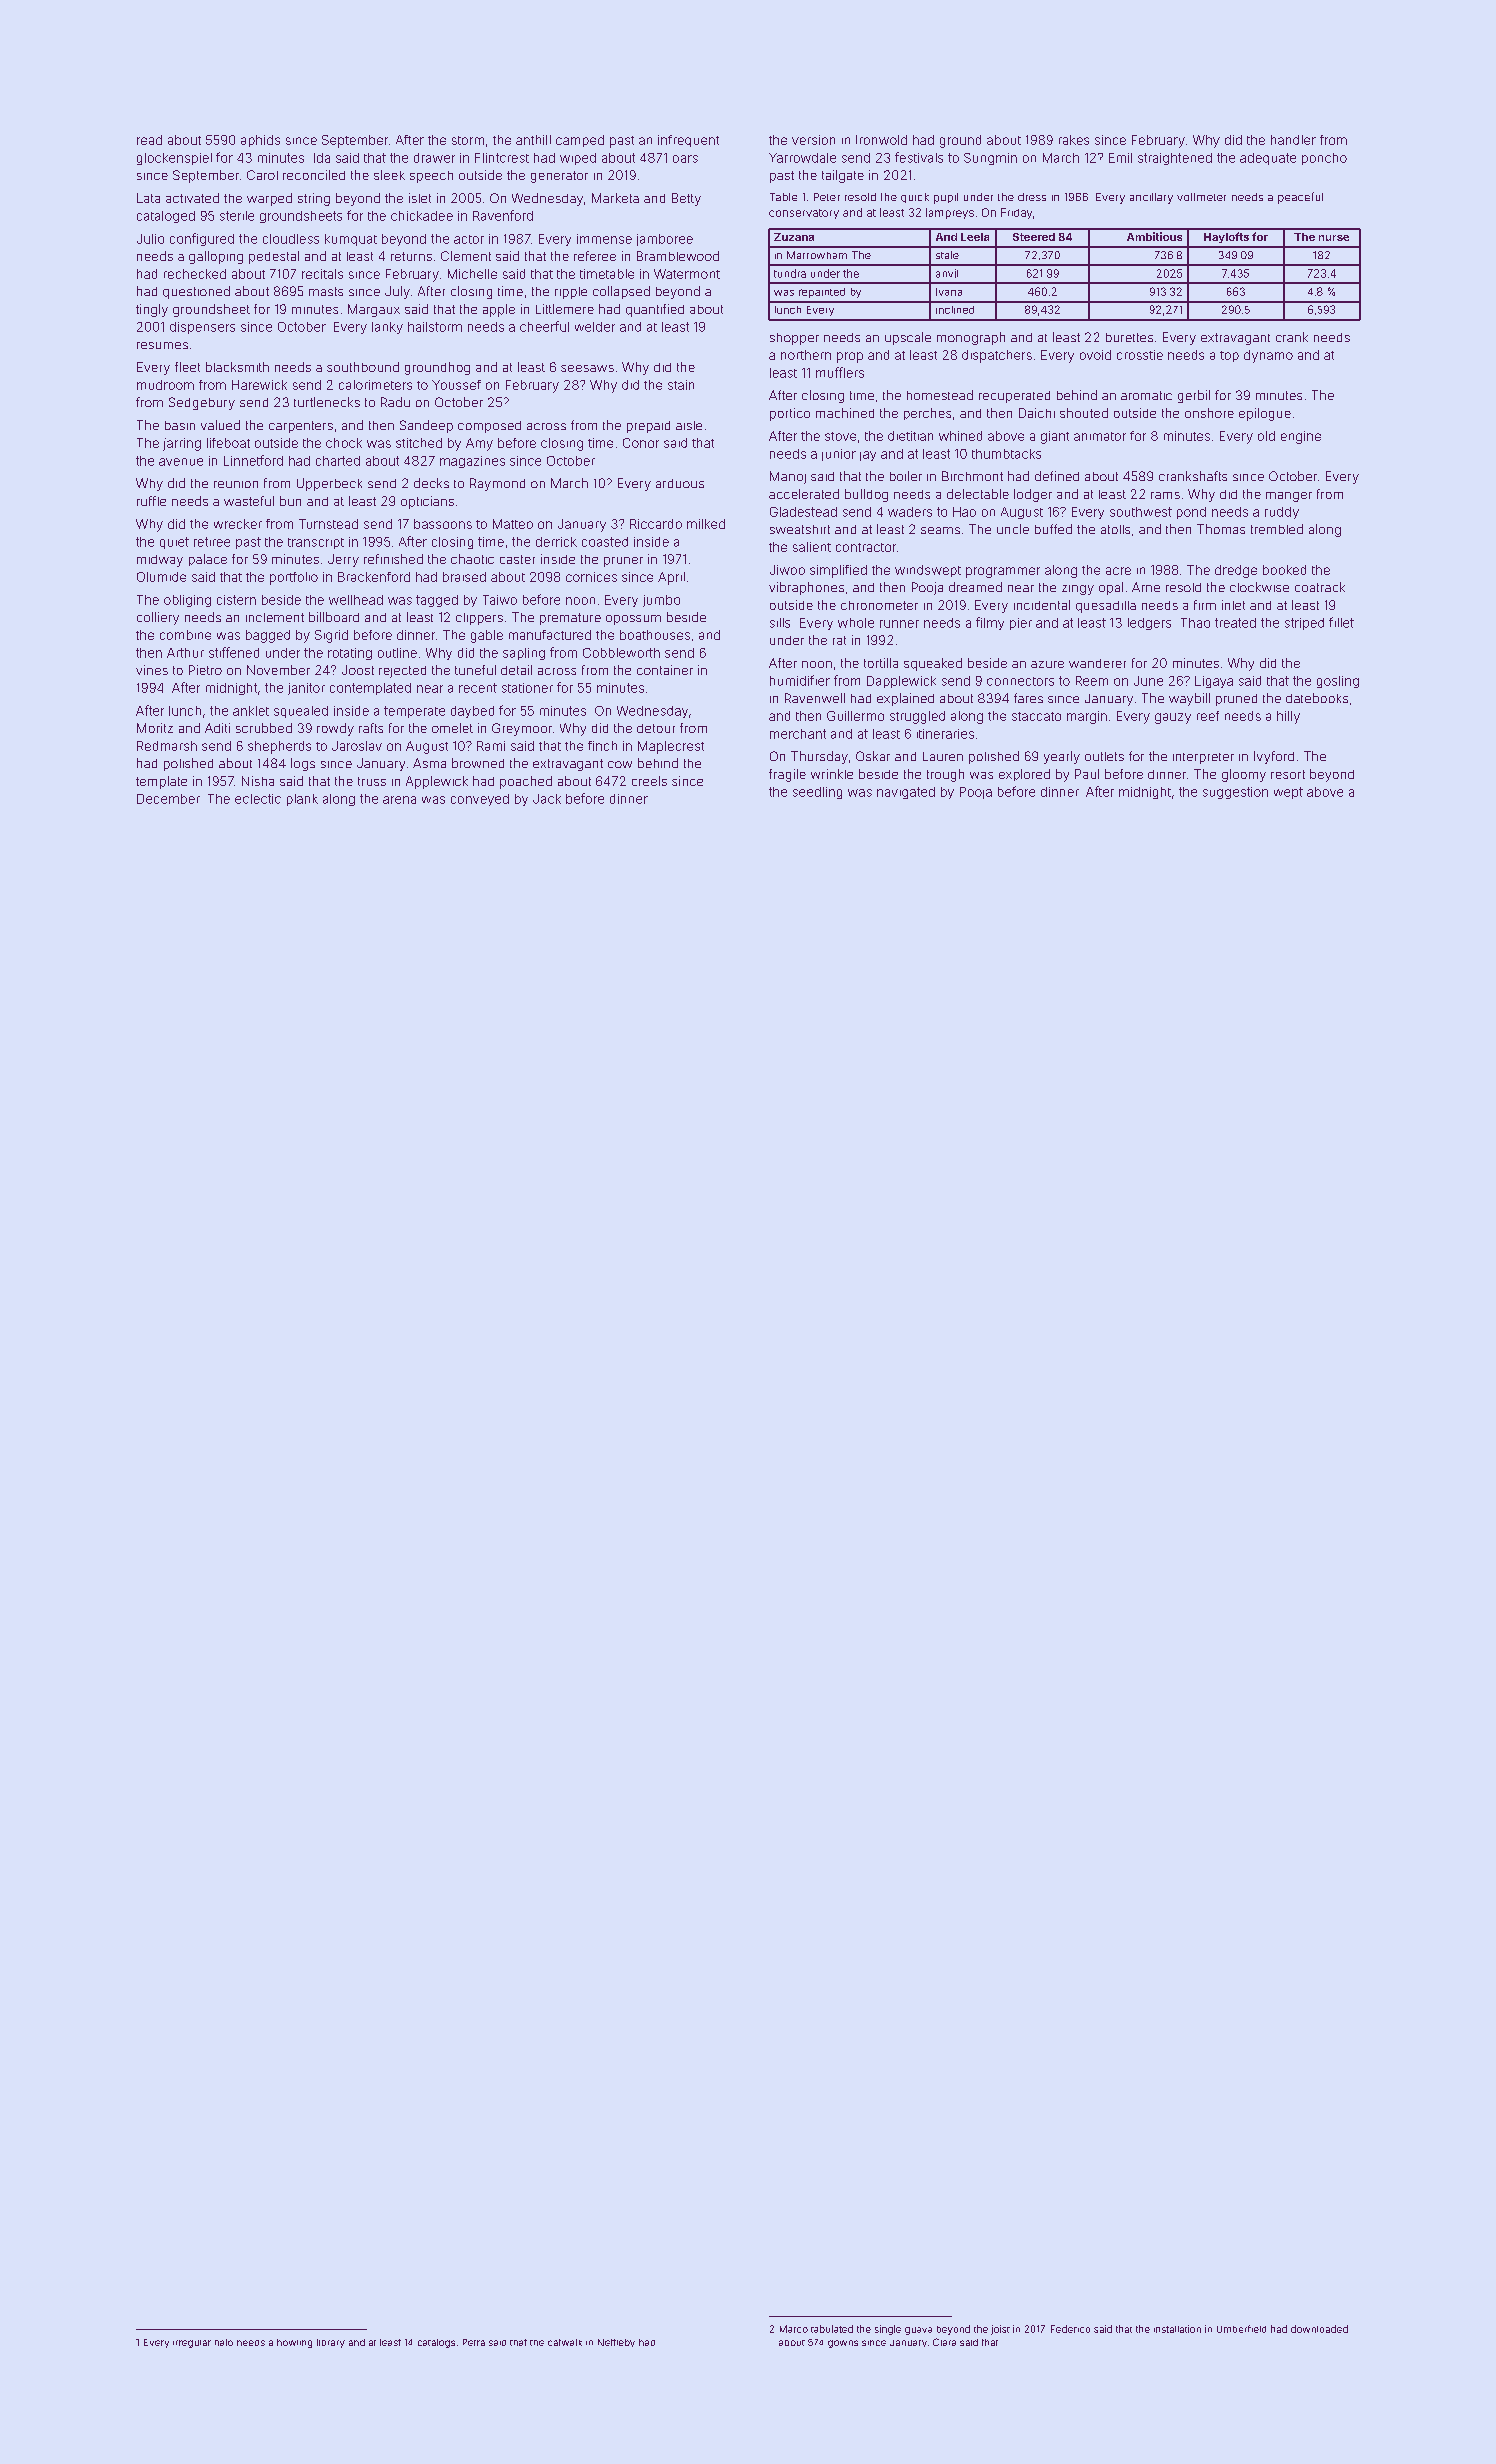 The height and width of the screenshot is (2464, 1496). Describe the element at coordinates (434, 158) in the screenshot. I see `drawer` at that location.
